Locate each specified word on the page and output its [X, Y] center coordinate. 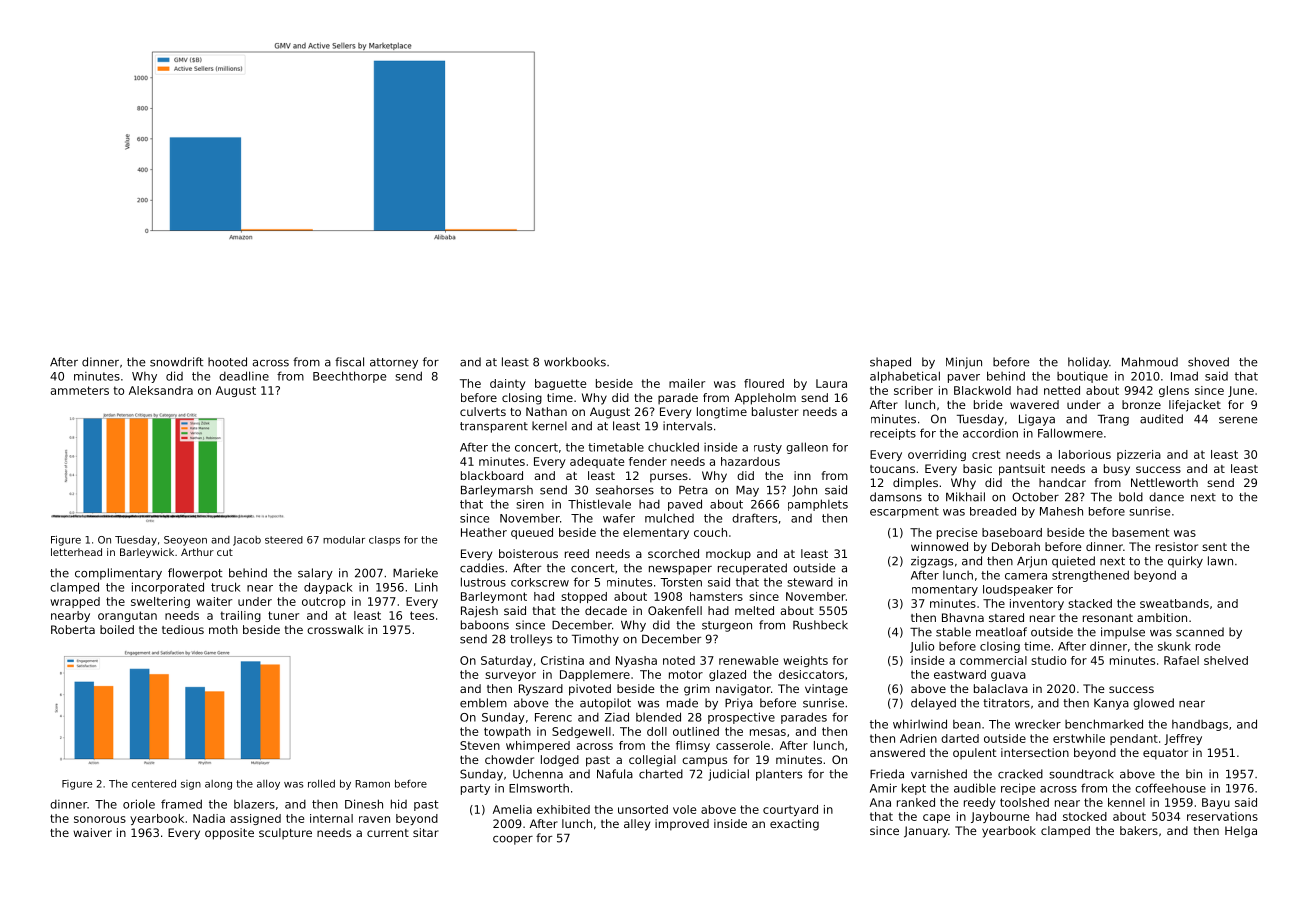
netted [1062, 390]
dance [1166, 497]
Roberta [73, 629]
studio [1049, 660]
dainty [508, 384]
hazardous [750, 461]
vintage [826, 690]
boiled [117, 629]
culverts [483, 411]
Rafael [1181, 660]
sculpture [285, 834]
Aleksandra [161, 390]
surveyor [511, 676]
